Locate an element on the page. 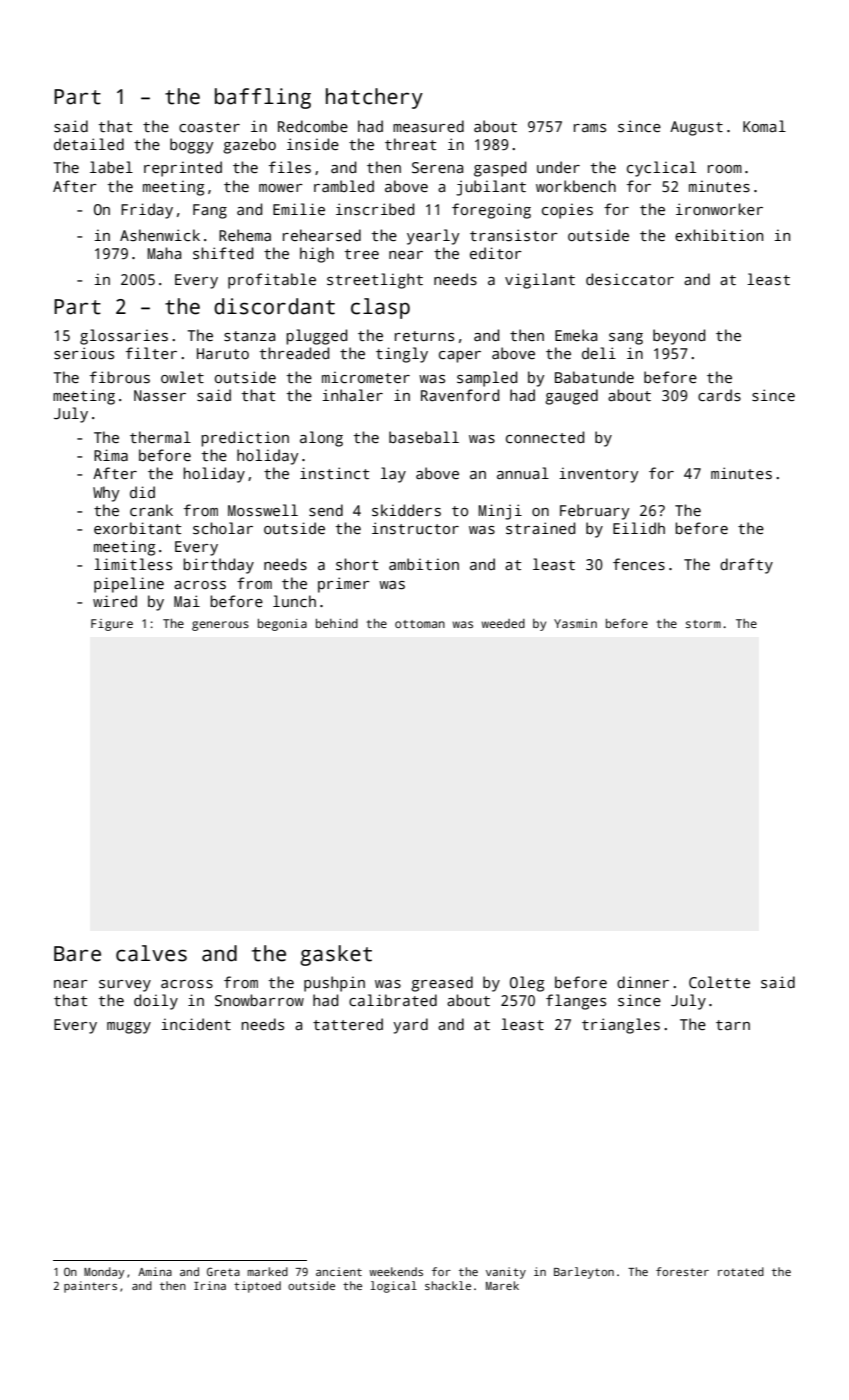 The height and width of the document is (1400, 849). weeded is located at coordinates (503, 623).
